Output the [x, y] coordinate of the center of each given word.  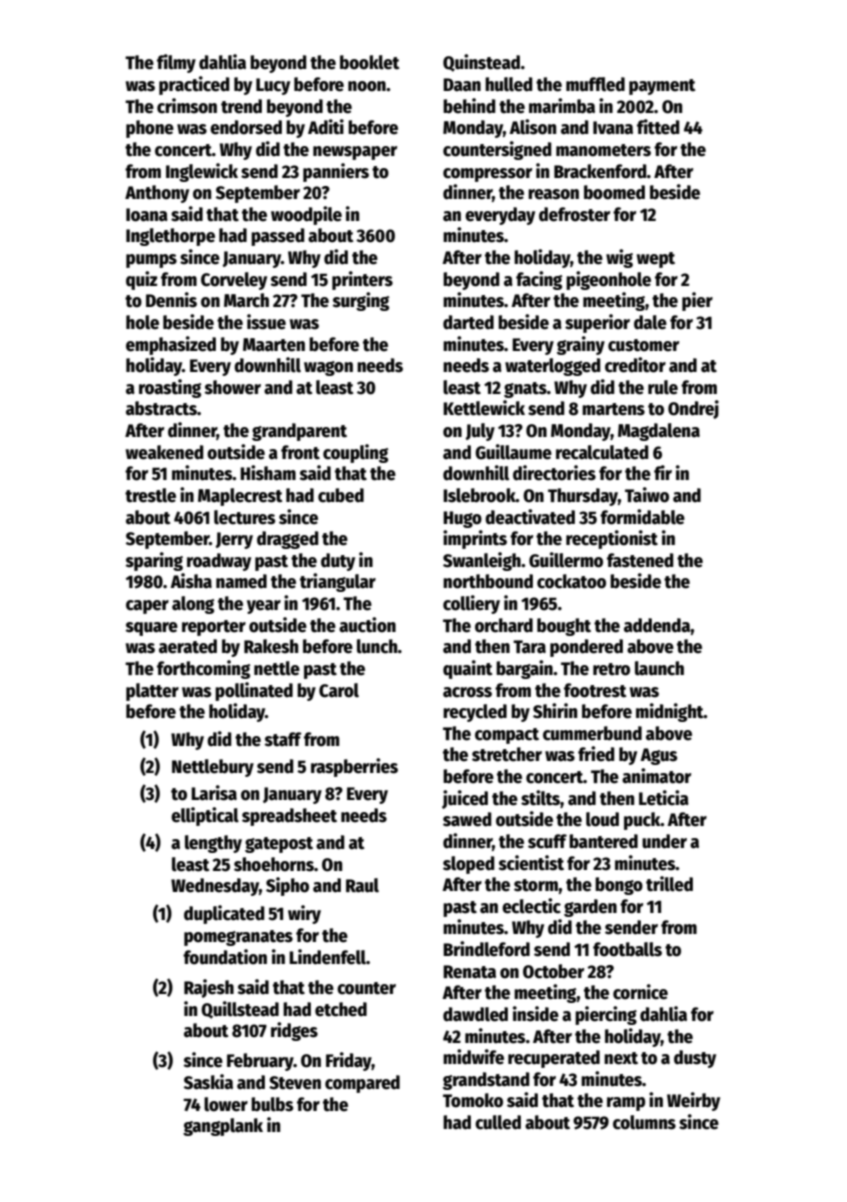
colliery [471, 604]
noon [367, 86]
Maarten [274, 345]
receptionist [612, 539]
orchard [504, 625]
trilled [669, 884]
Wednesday [215, 887]
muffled [595, 84]
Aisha [191, 581]
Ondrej [693, 409]
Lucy [273, 86]
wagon [328, 368]
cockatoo [571, 581]
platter [152, 692]
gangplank [223, 1127]
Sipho [287, 886]
